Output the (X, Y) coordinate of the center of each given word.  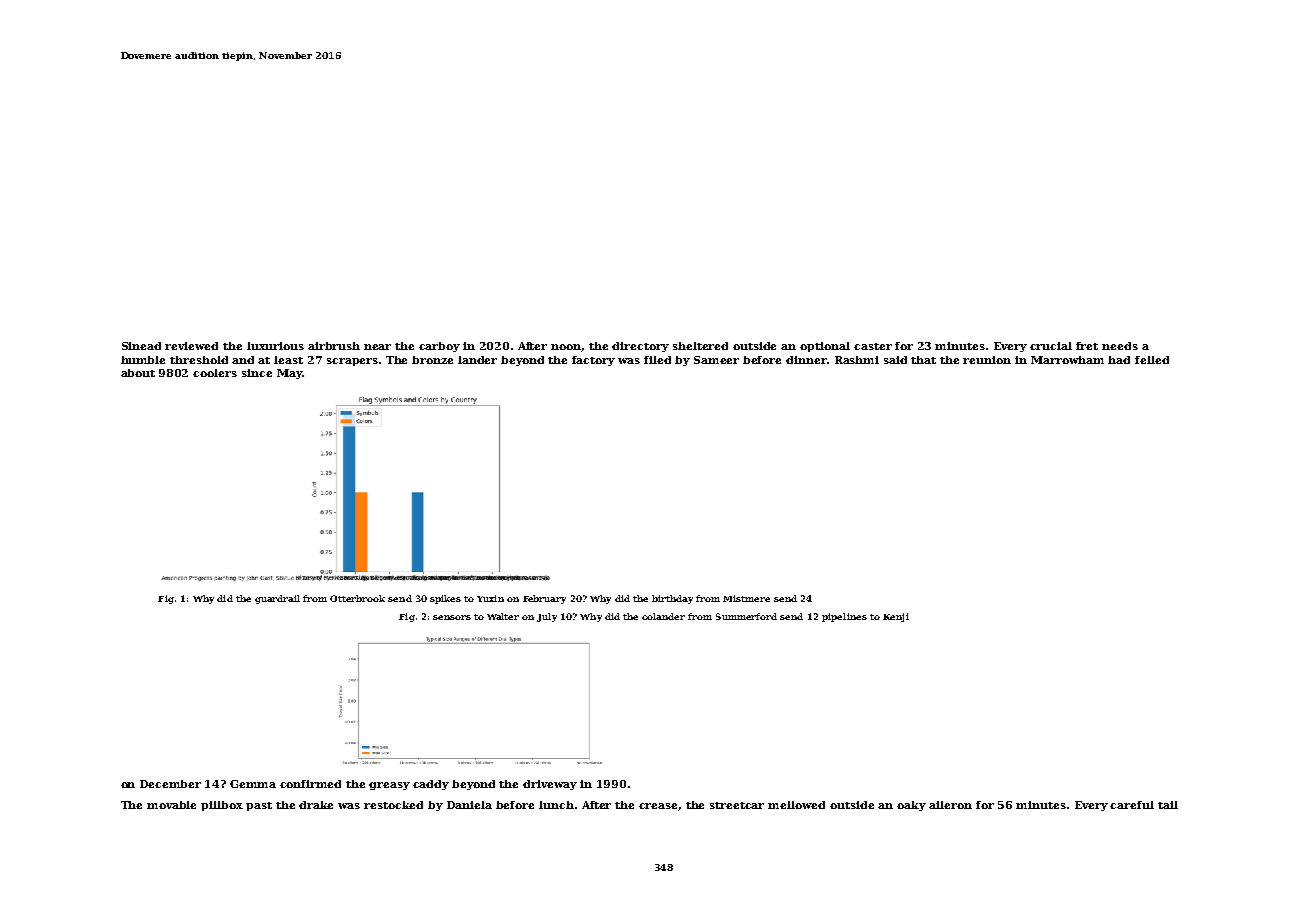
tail (1168, 805)
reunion (987, 360)
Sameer (716, 360)
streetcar (737, 805)
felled (1152, 360)
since (257, 373)
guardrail (277, 599)
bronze (432, 360)
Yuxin (490, 598)
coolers (215, 373)
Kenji (896, 617)
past (259, 806)
